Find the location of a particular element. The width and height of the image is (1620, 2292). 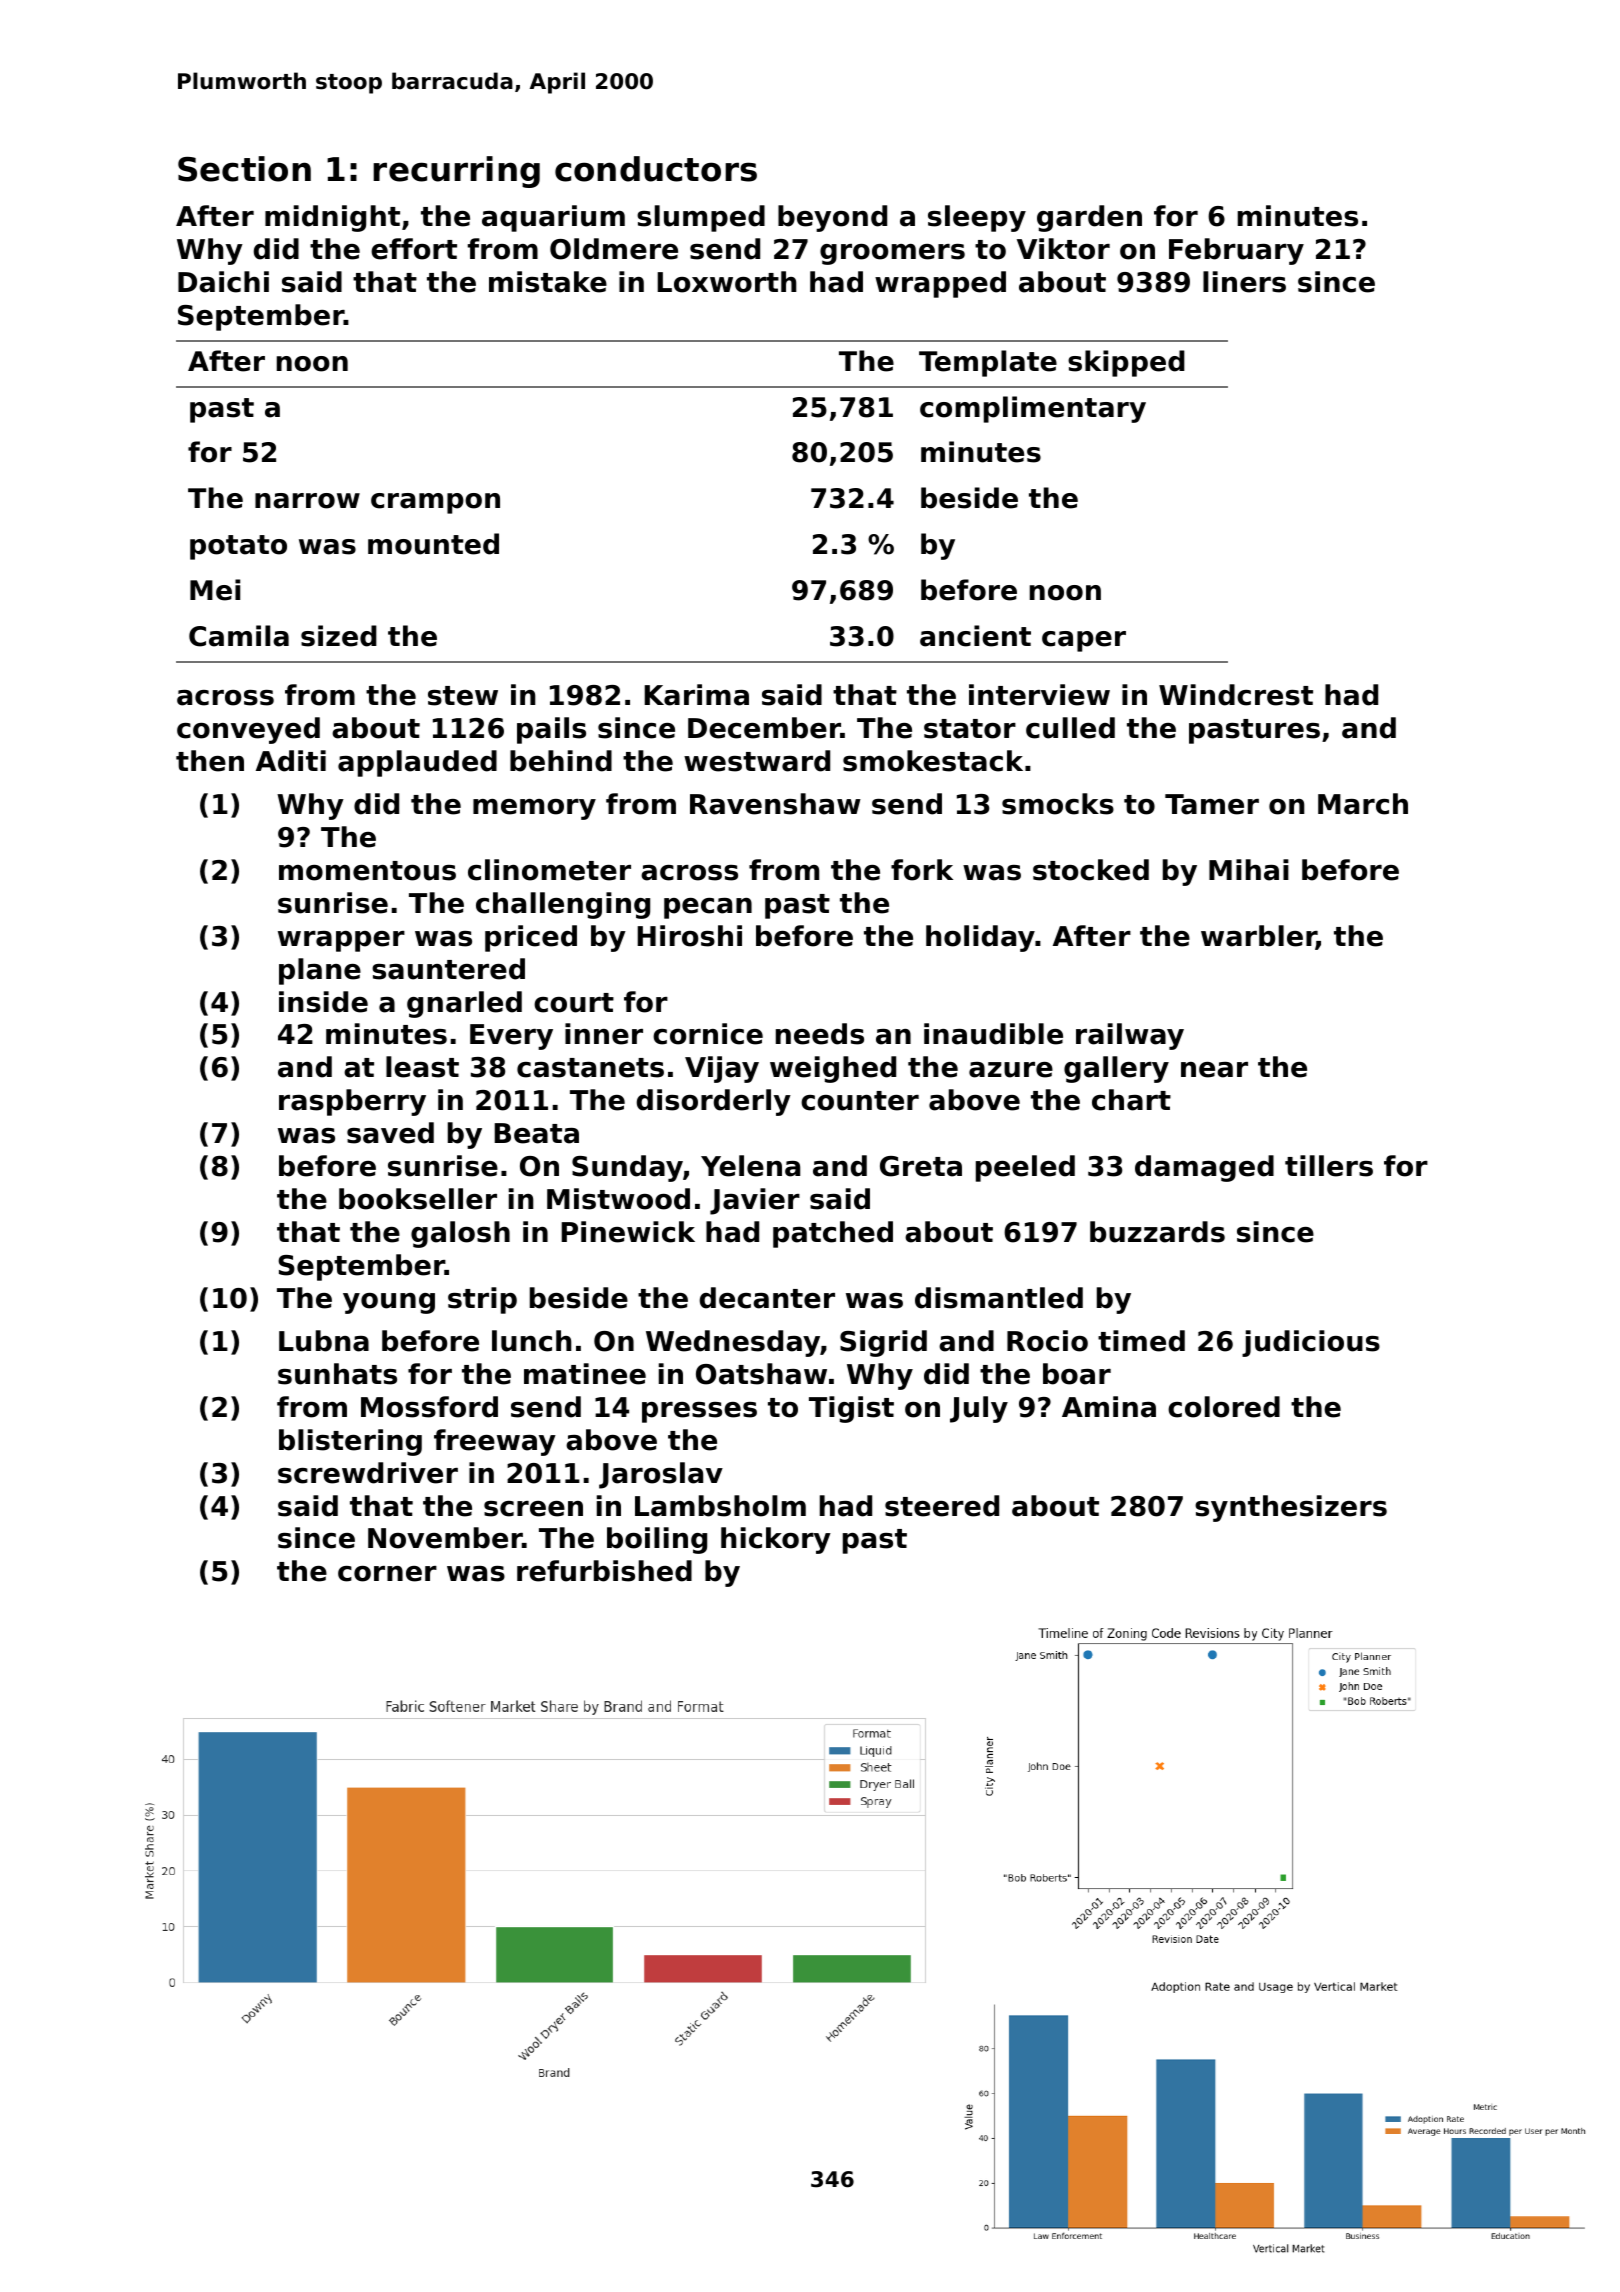

steered is located at coordinates (942, 1506).
